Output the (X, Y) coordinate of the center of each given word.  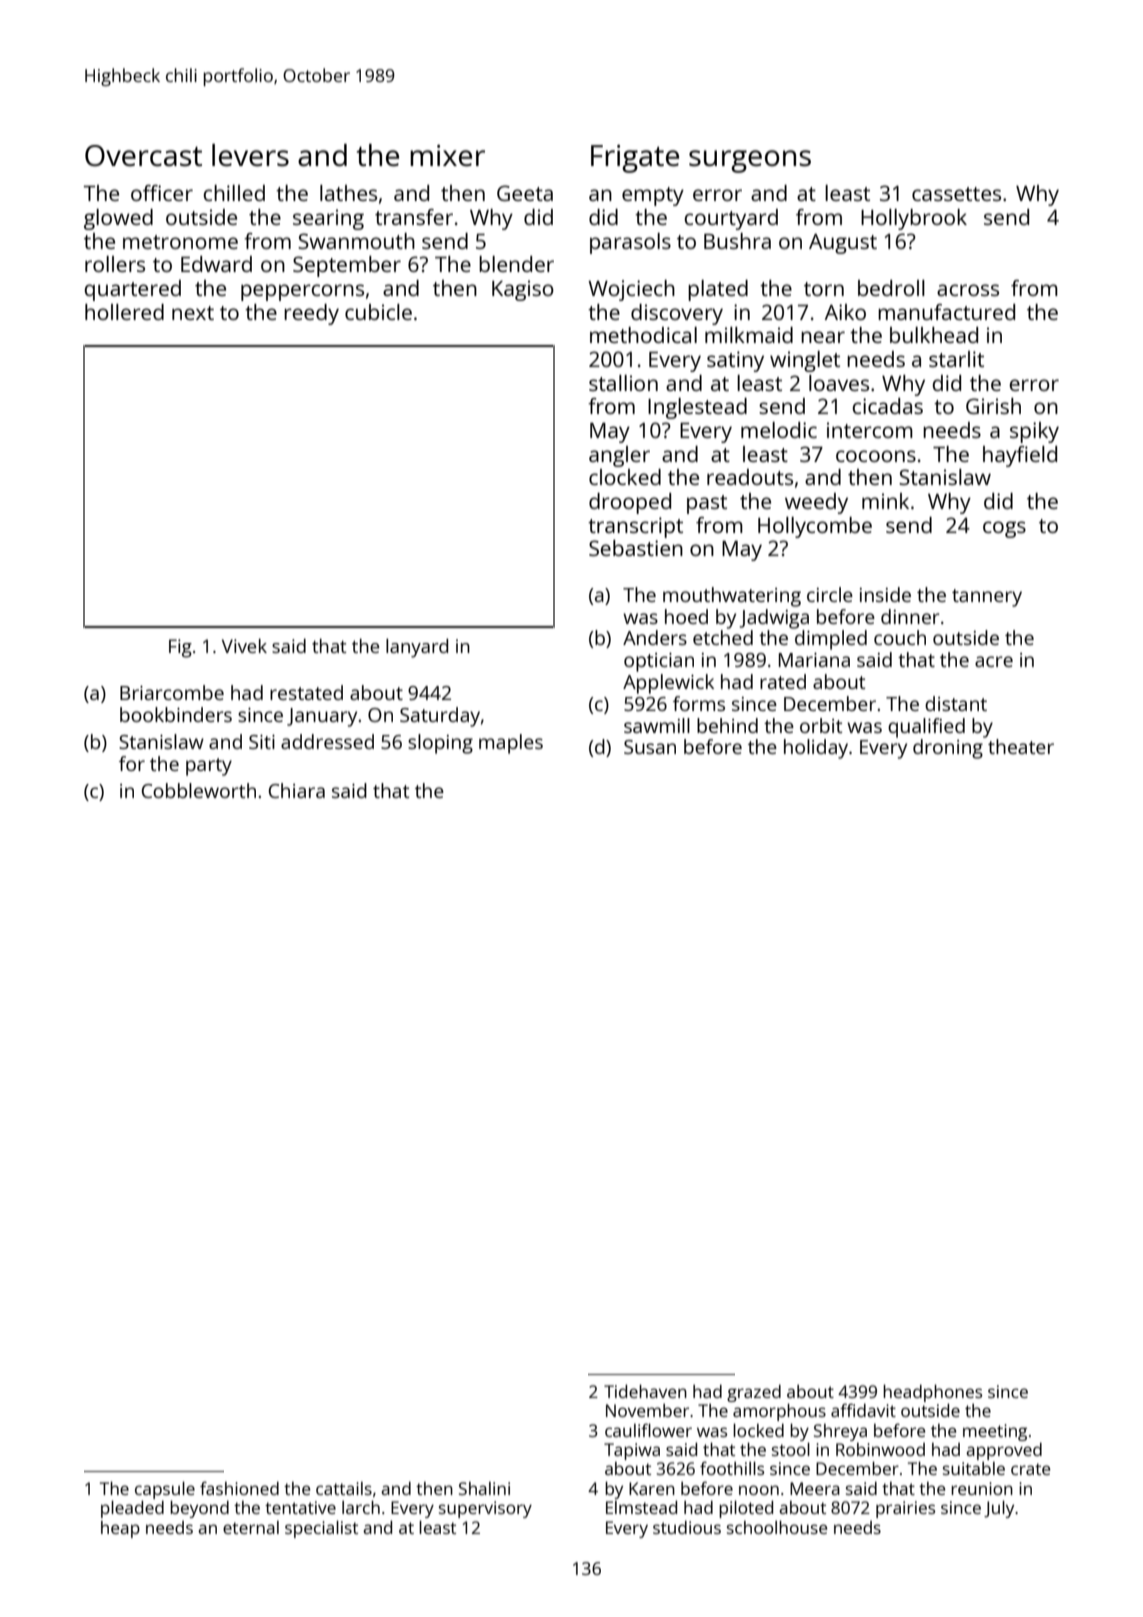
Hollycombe (815, 527)
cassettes (956, 194)
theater (1021, 746)
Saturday (440, 717)
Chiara (297, 790)
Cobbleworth (199, 790)
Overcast (143, 155)
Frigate (635, 159)
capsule (165, 1490)
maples (511, 744)
